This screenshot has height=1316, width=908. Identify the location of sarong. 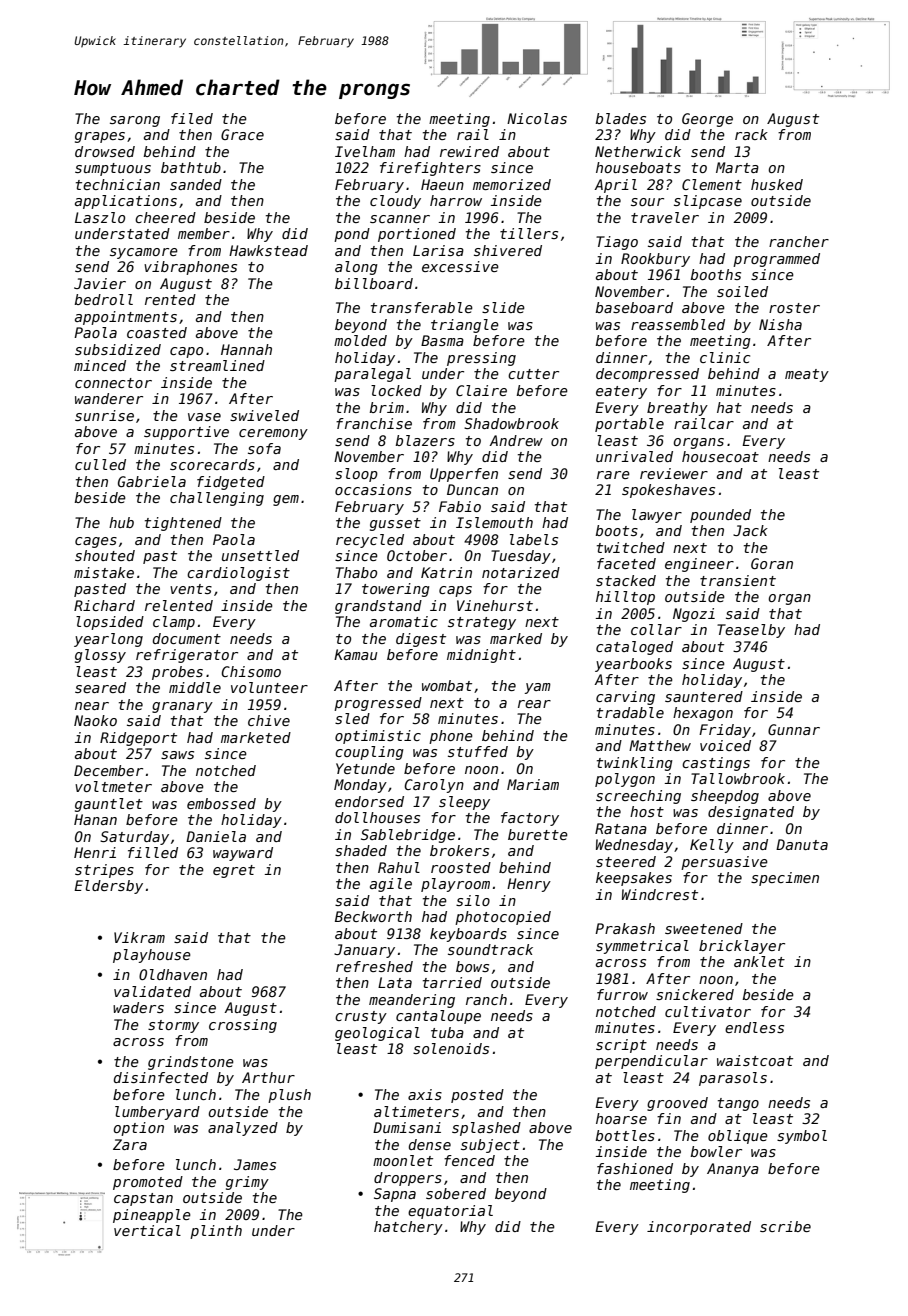
(135, 121).
